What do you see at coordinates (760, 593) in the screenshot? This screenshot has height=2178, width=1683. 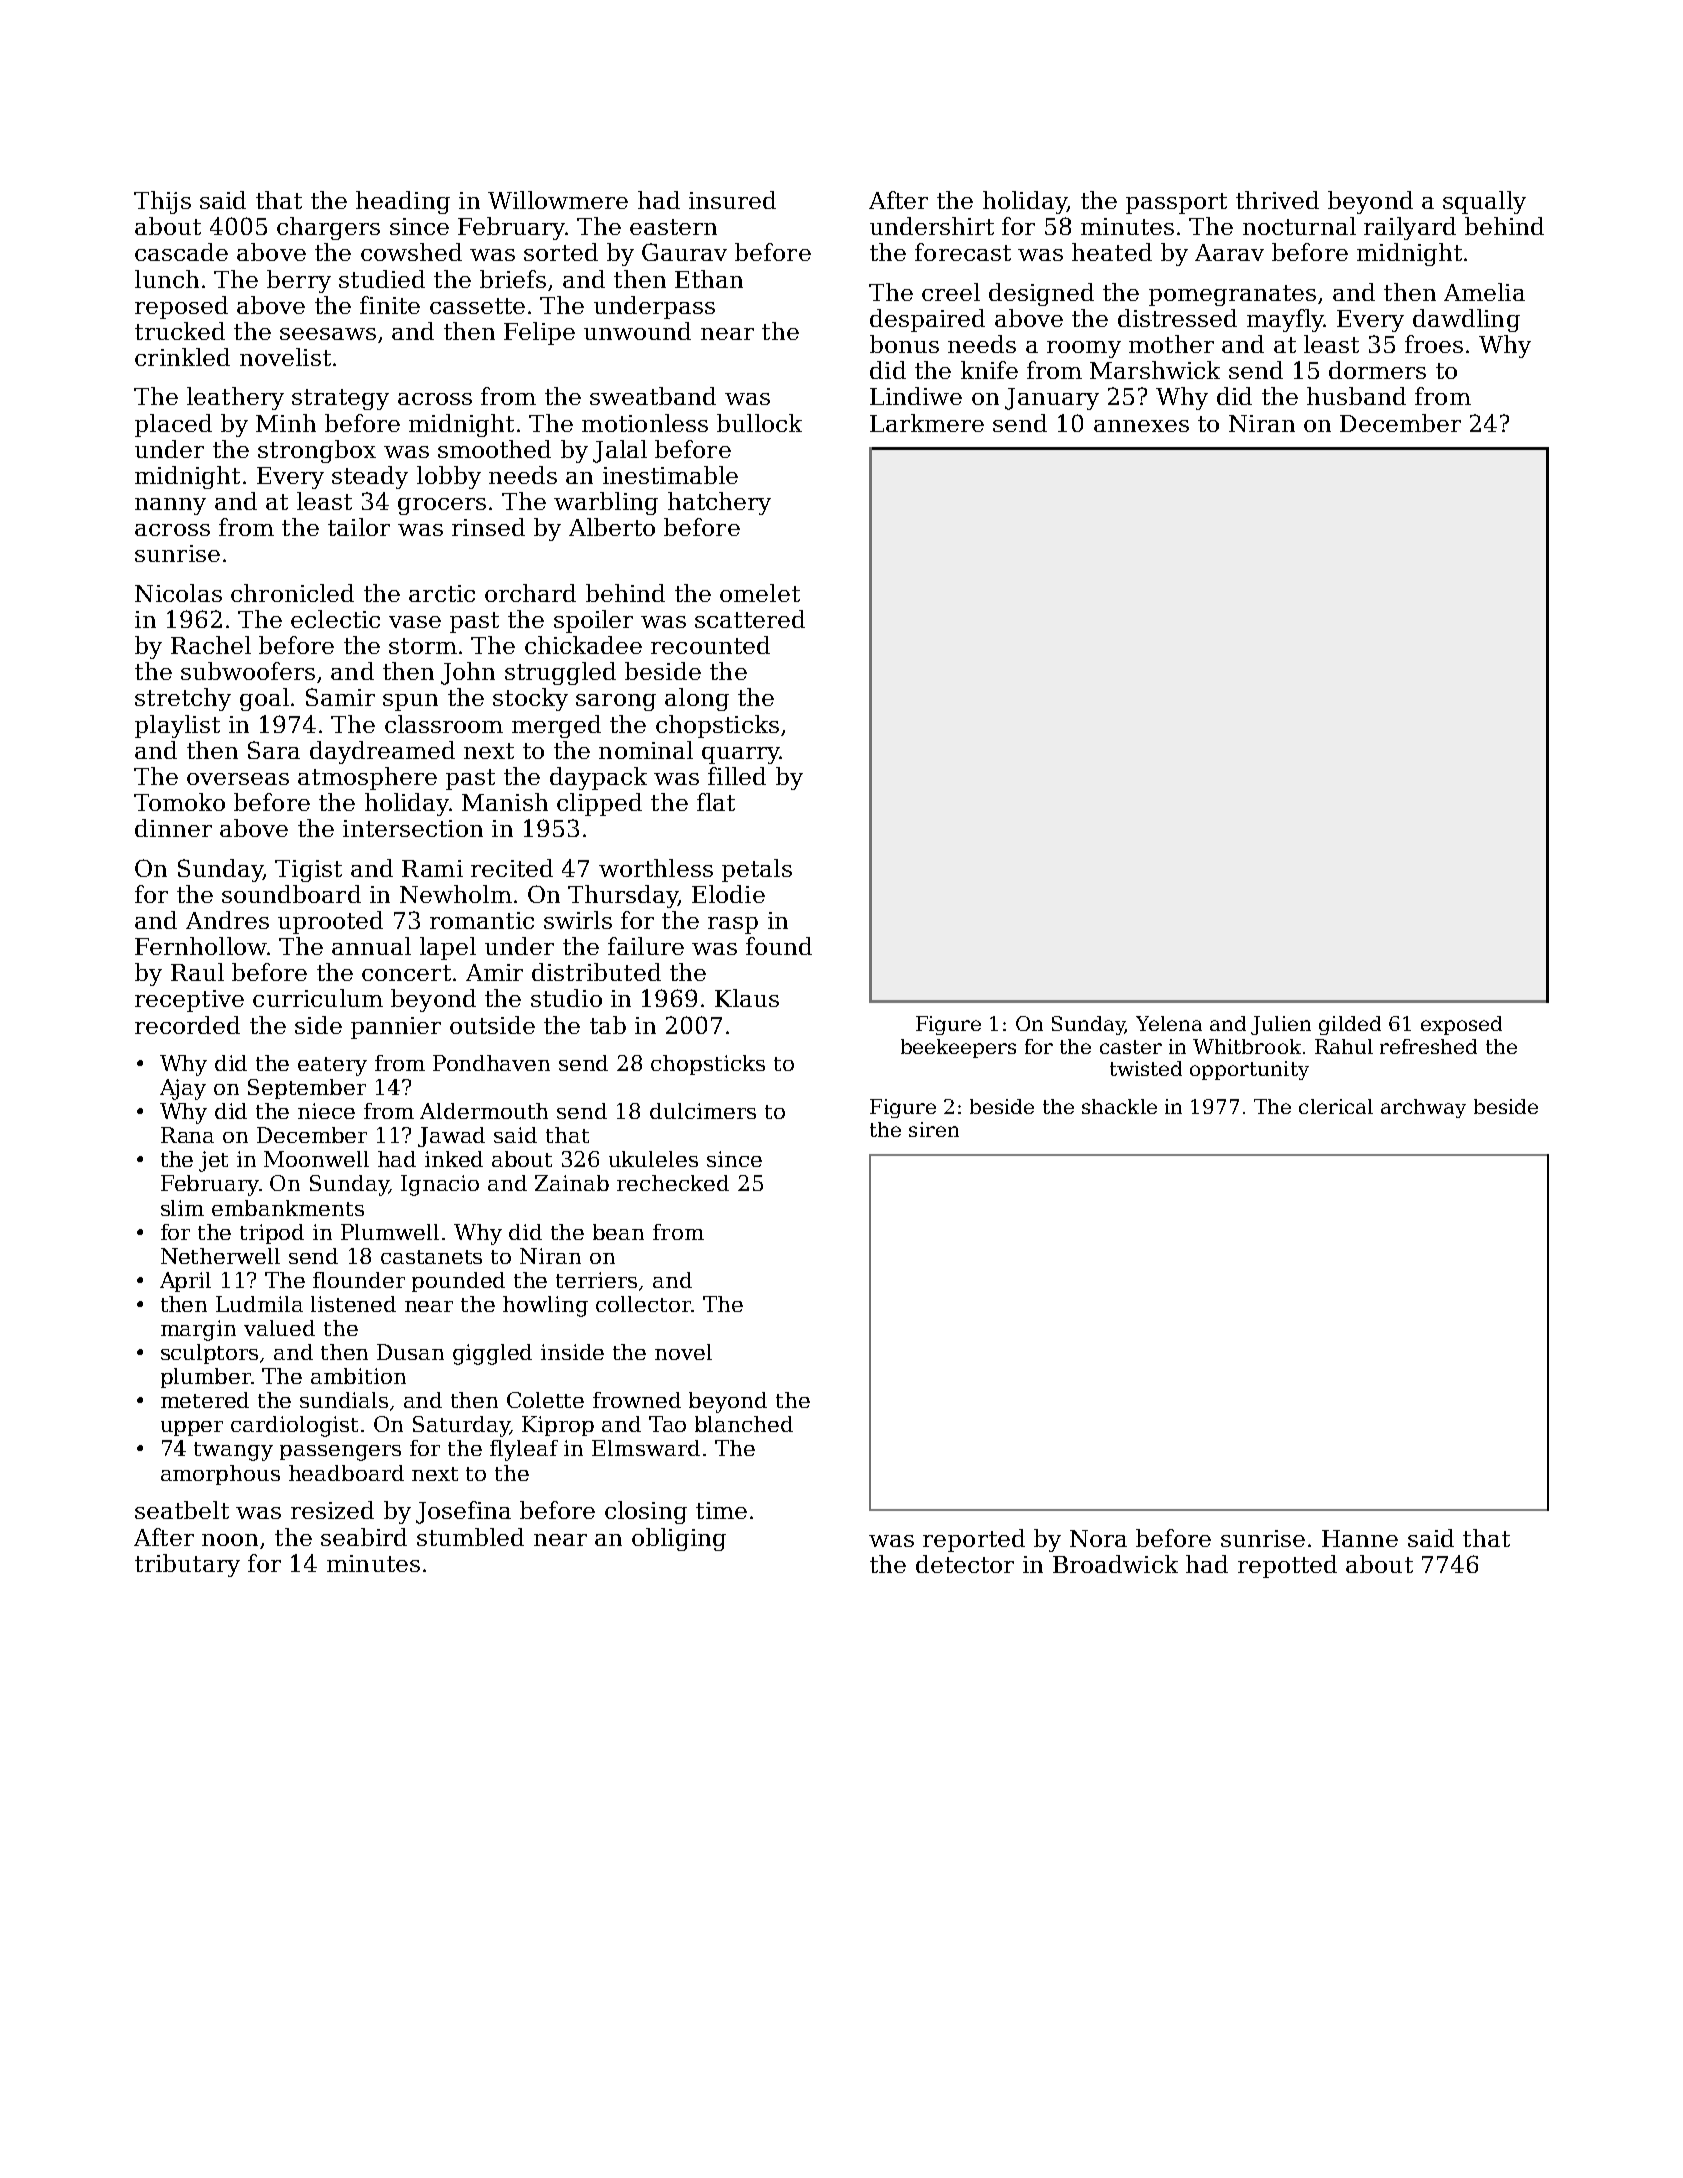 I see `omelet` at bounding box center [760, 593].
